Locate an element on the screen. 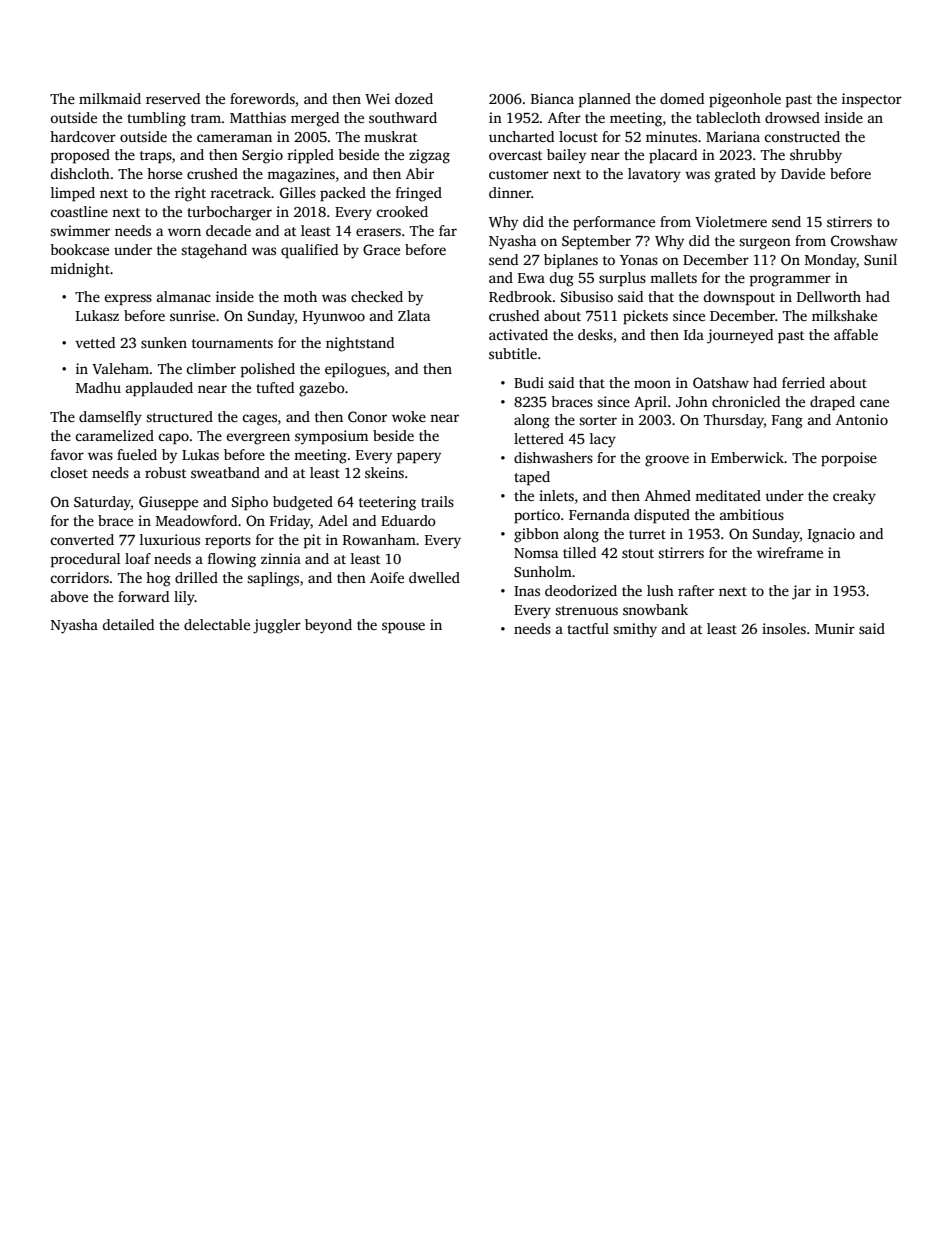 Image resolution: width=952 pixels, height=1233 pixels. planned is located at coordinates (605, 100).
